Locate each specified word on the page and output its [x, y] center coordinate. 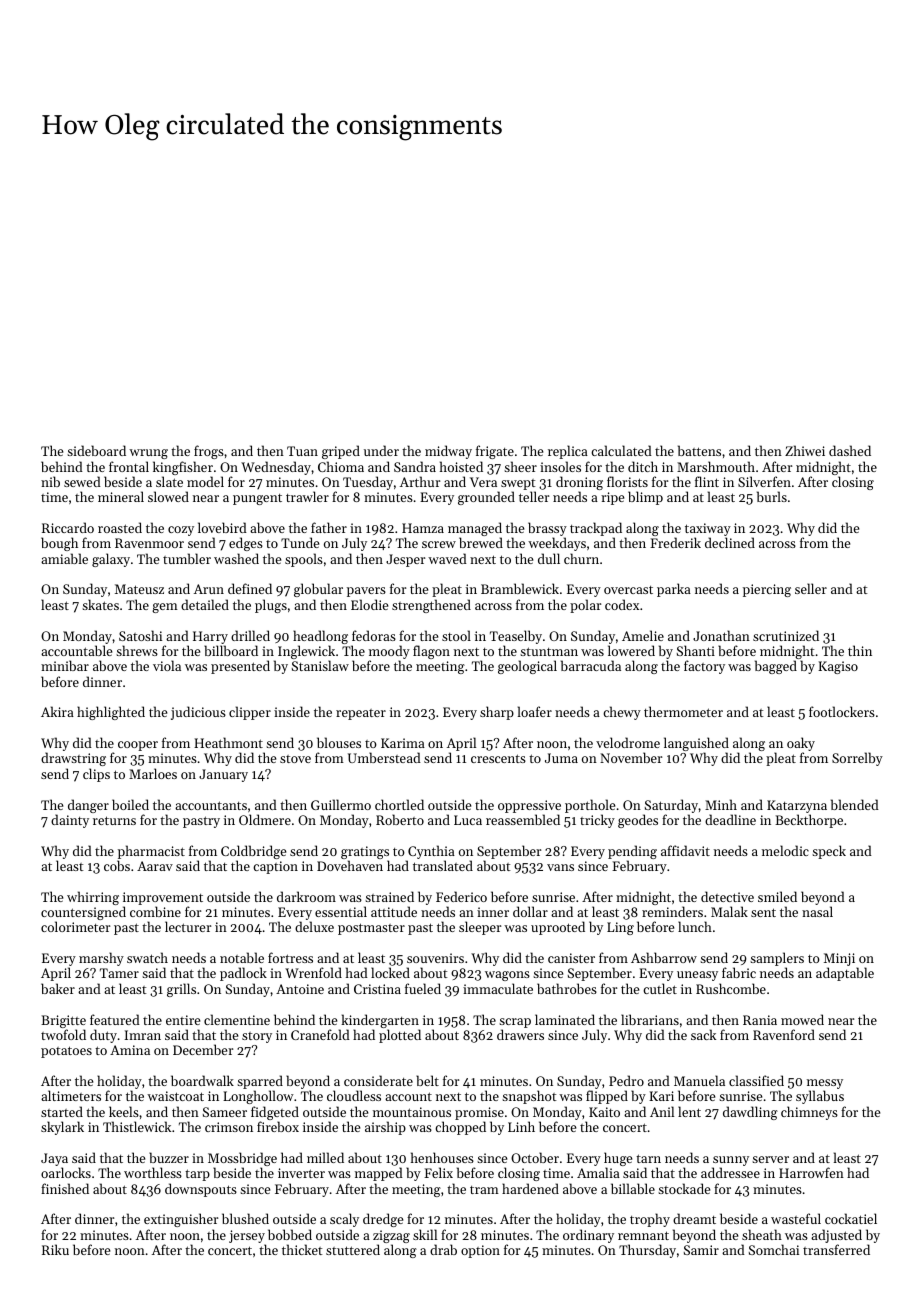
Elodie [369, 604]
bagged [776, 667]
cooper [138, 746]
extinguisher [181, 1220]
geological [527, 667]
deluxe [314, 927]
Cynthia [431, 852]
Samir [701, 1250]
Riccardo [68, 527]
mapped [379, 1174]
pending [632, 852]
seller [811, 588]
